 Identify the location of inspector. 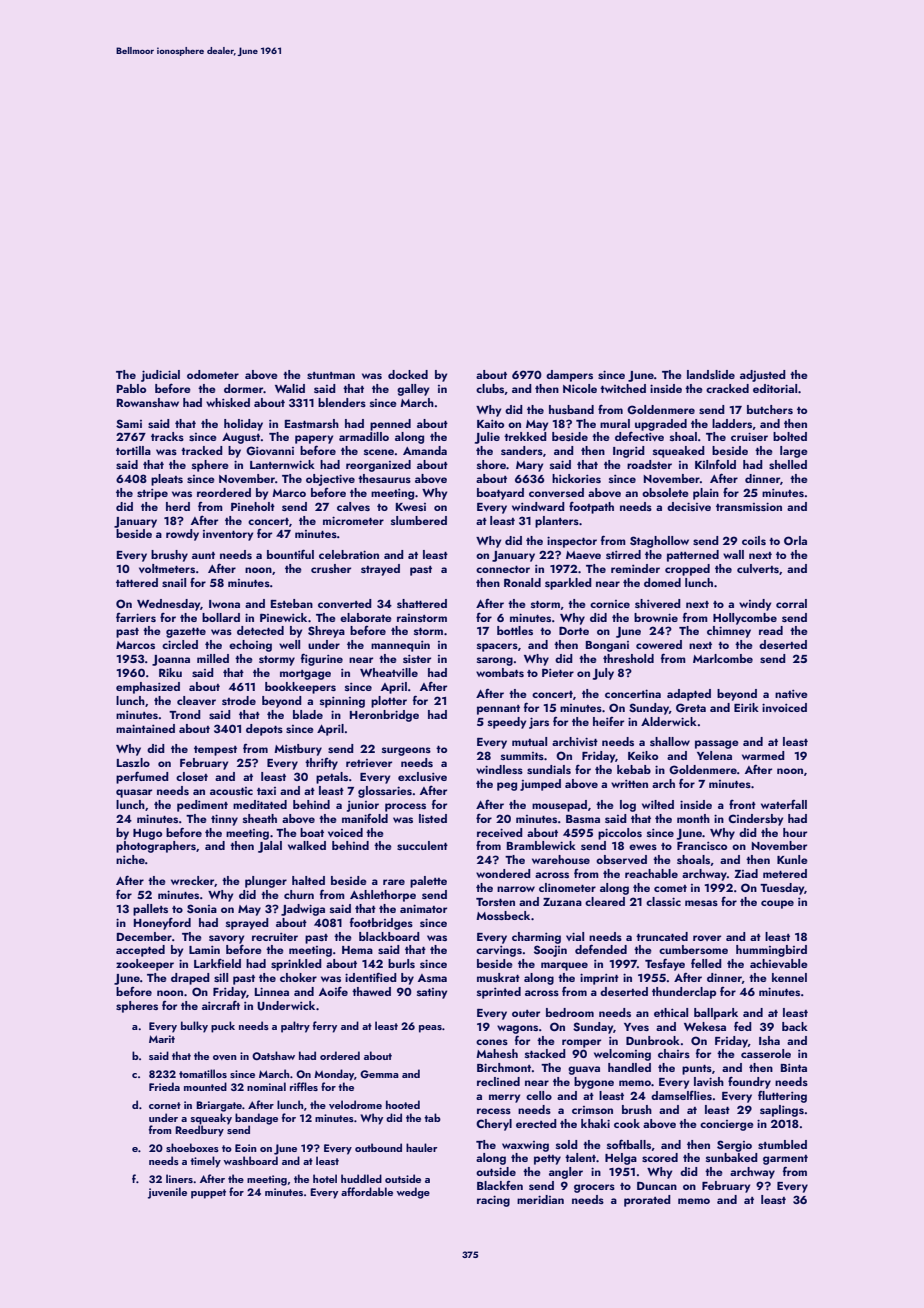
(572, 542).
